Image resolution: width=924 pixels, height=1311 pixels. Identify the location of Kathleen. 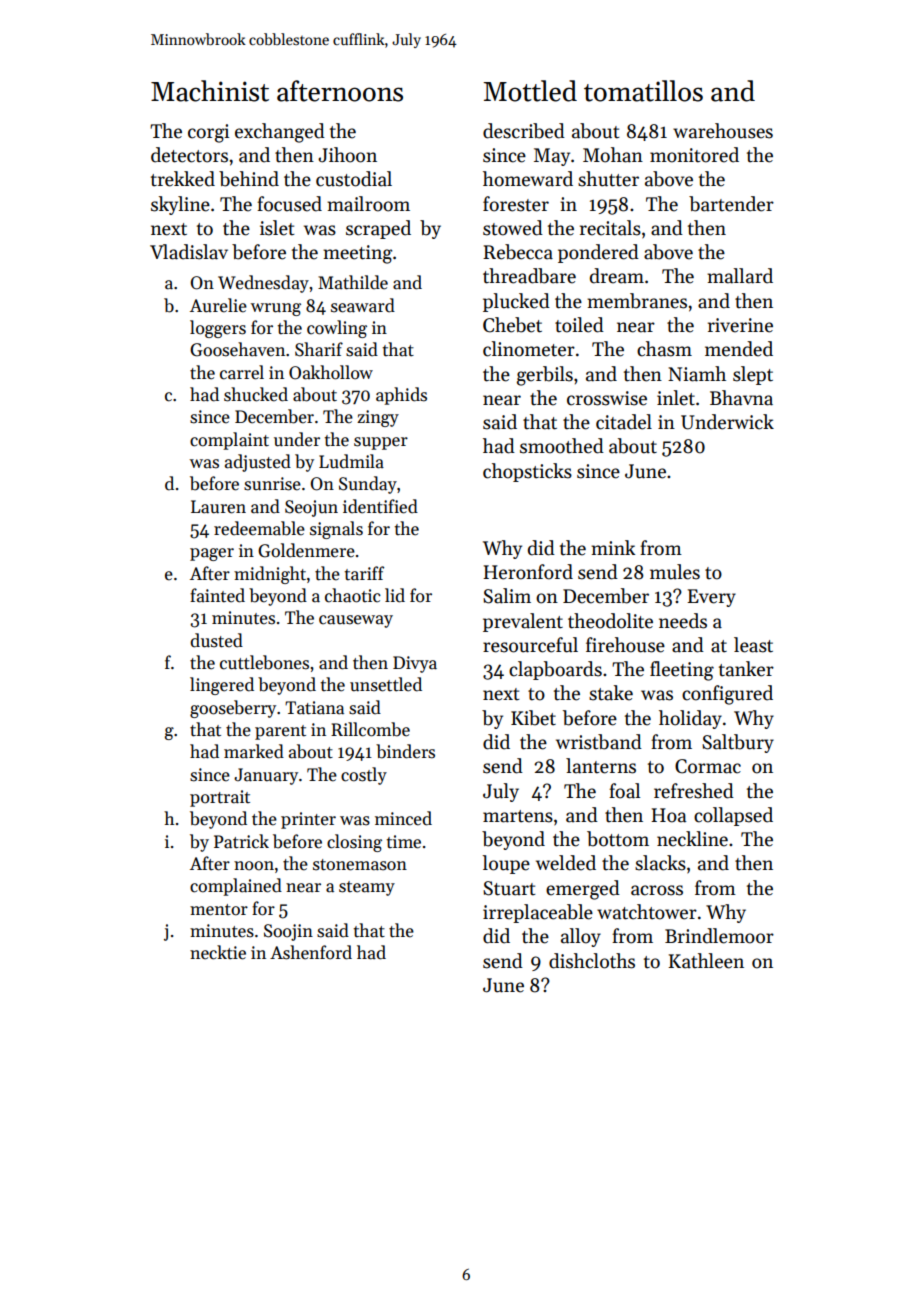
(706, 961).
